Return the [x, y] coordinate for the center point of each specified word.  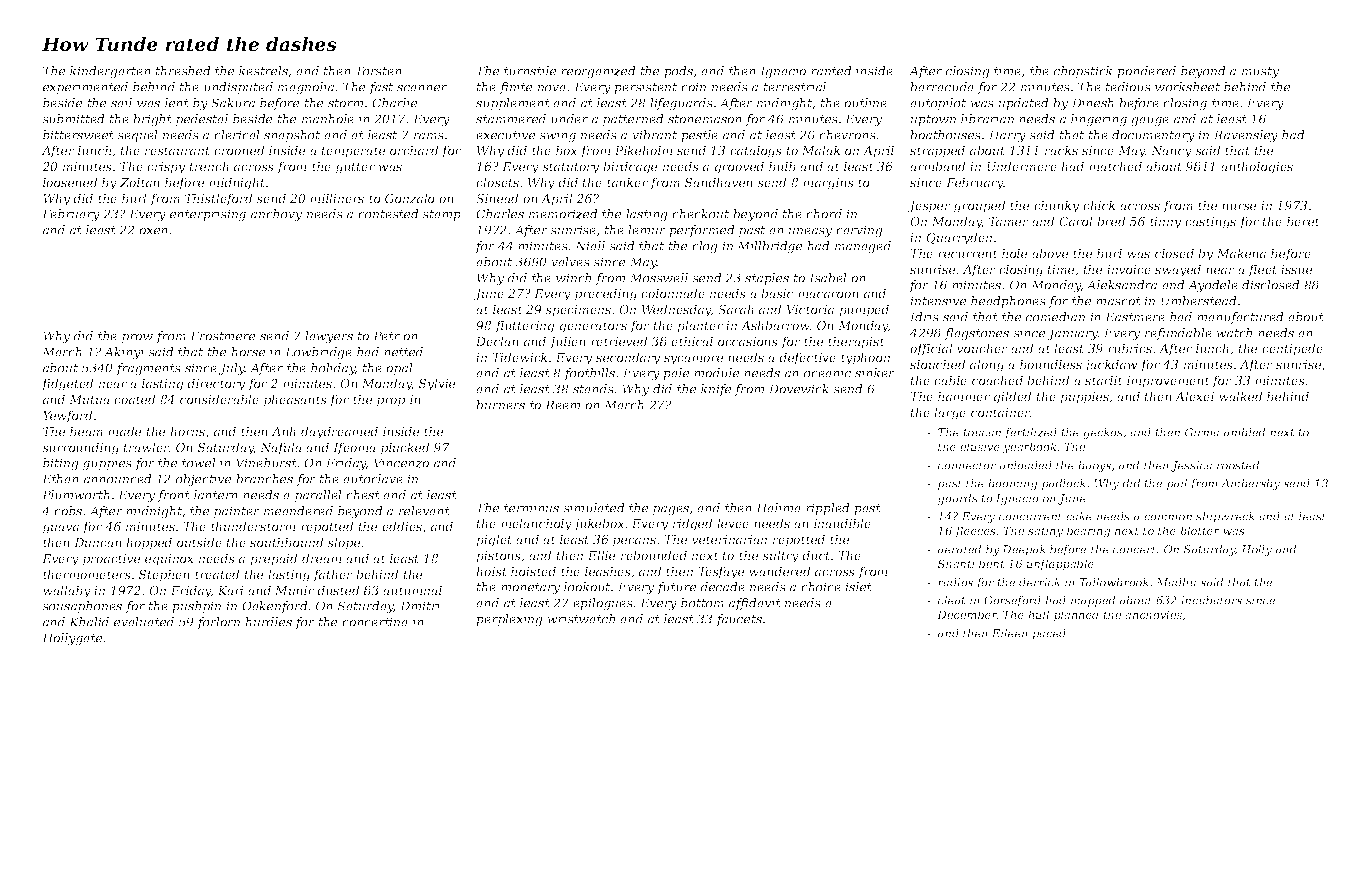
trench [209, 166]
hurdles [268, 622]
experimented [85, 88]
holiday [333, 369]
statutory [570, 168]
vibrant [654, 135]
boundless [1051, 364]
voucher [982, 348]
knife [716, 390]
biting [61, 464]
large [950, 413]
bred [1111, 221]
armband [938, 166]
